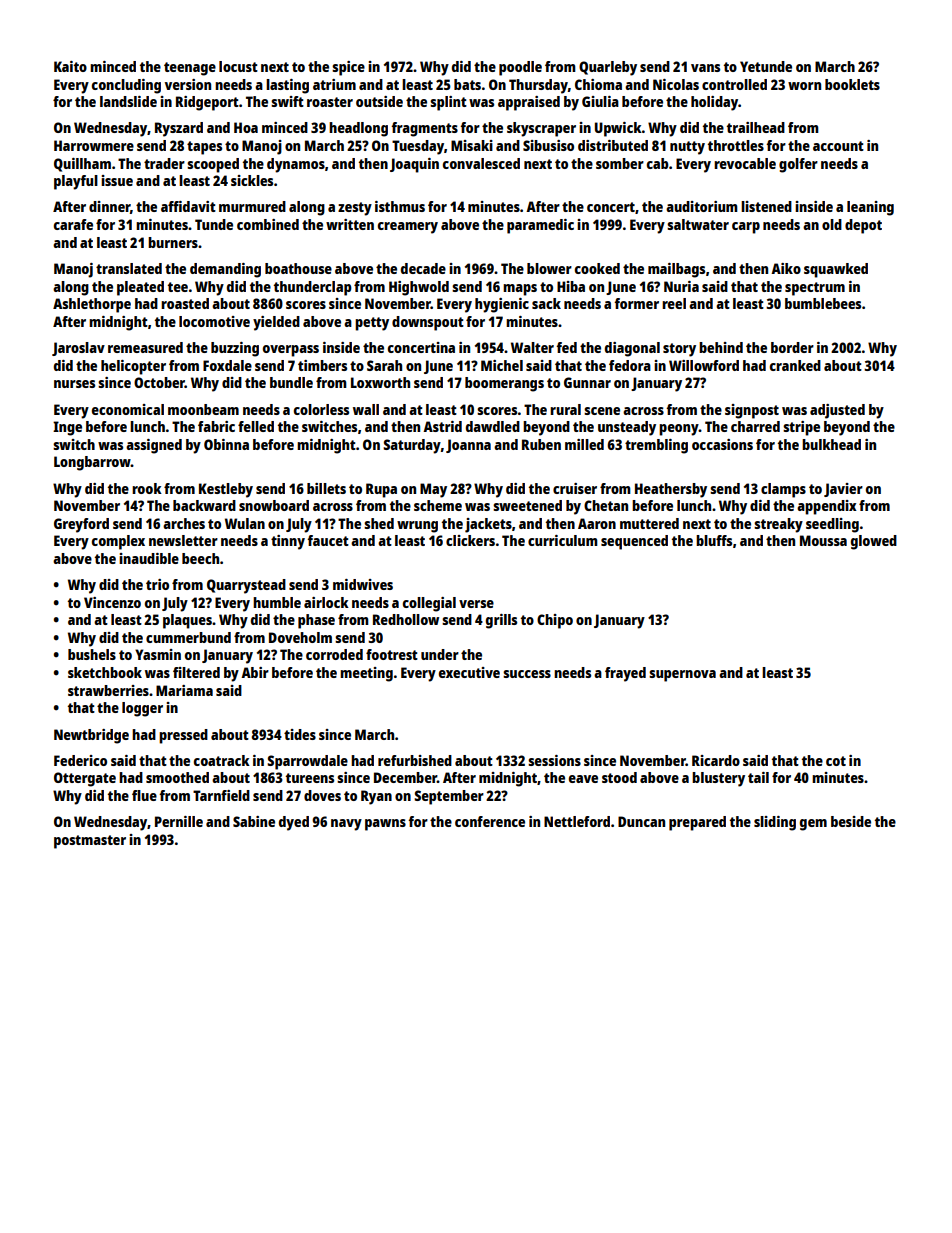 The width and height of the page is (952, 1233). What do you see at coordinates (222, 760) in the page?
I see `coatrack` at bounding box center [222, 760].
